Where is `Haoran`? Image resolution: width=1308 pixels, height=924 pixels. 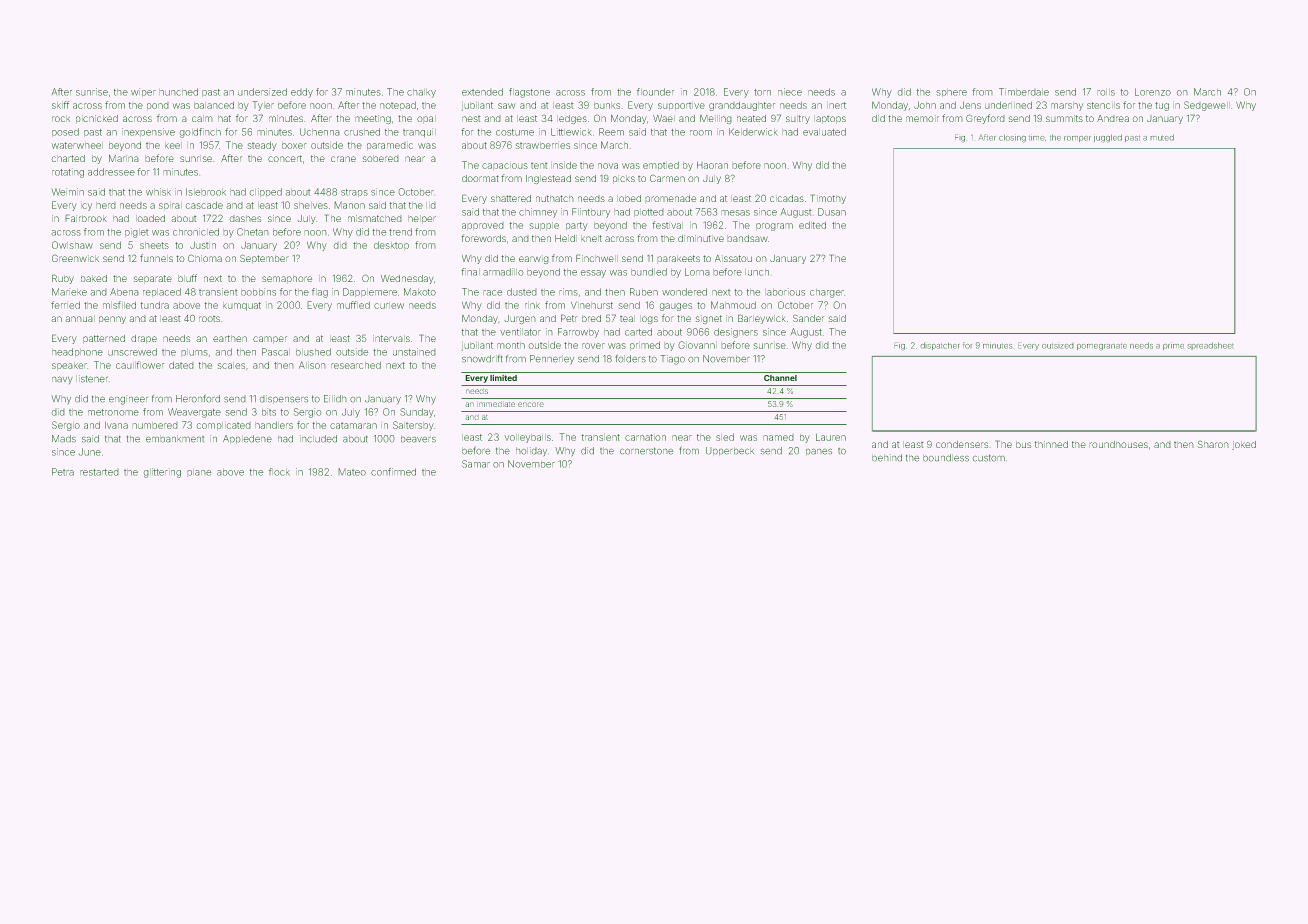
Haoran is located at coordinates (712, 165).
